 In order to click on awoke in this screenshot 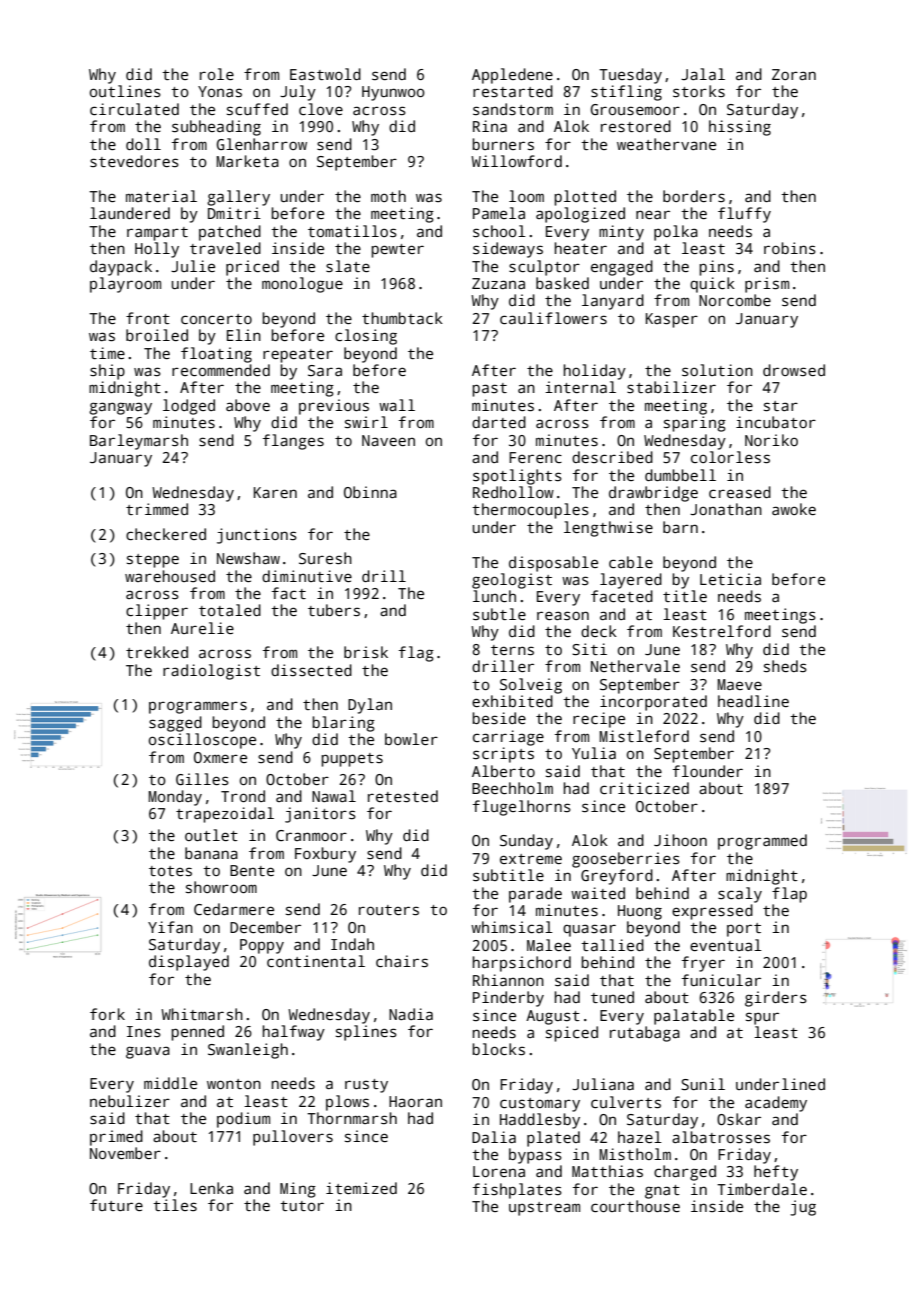, I will do `click(794, 509)`.
